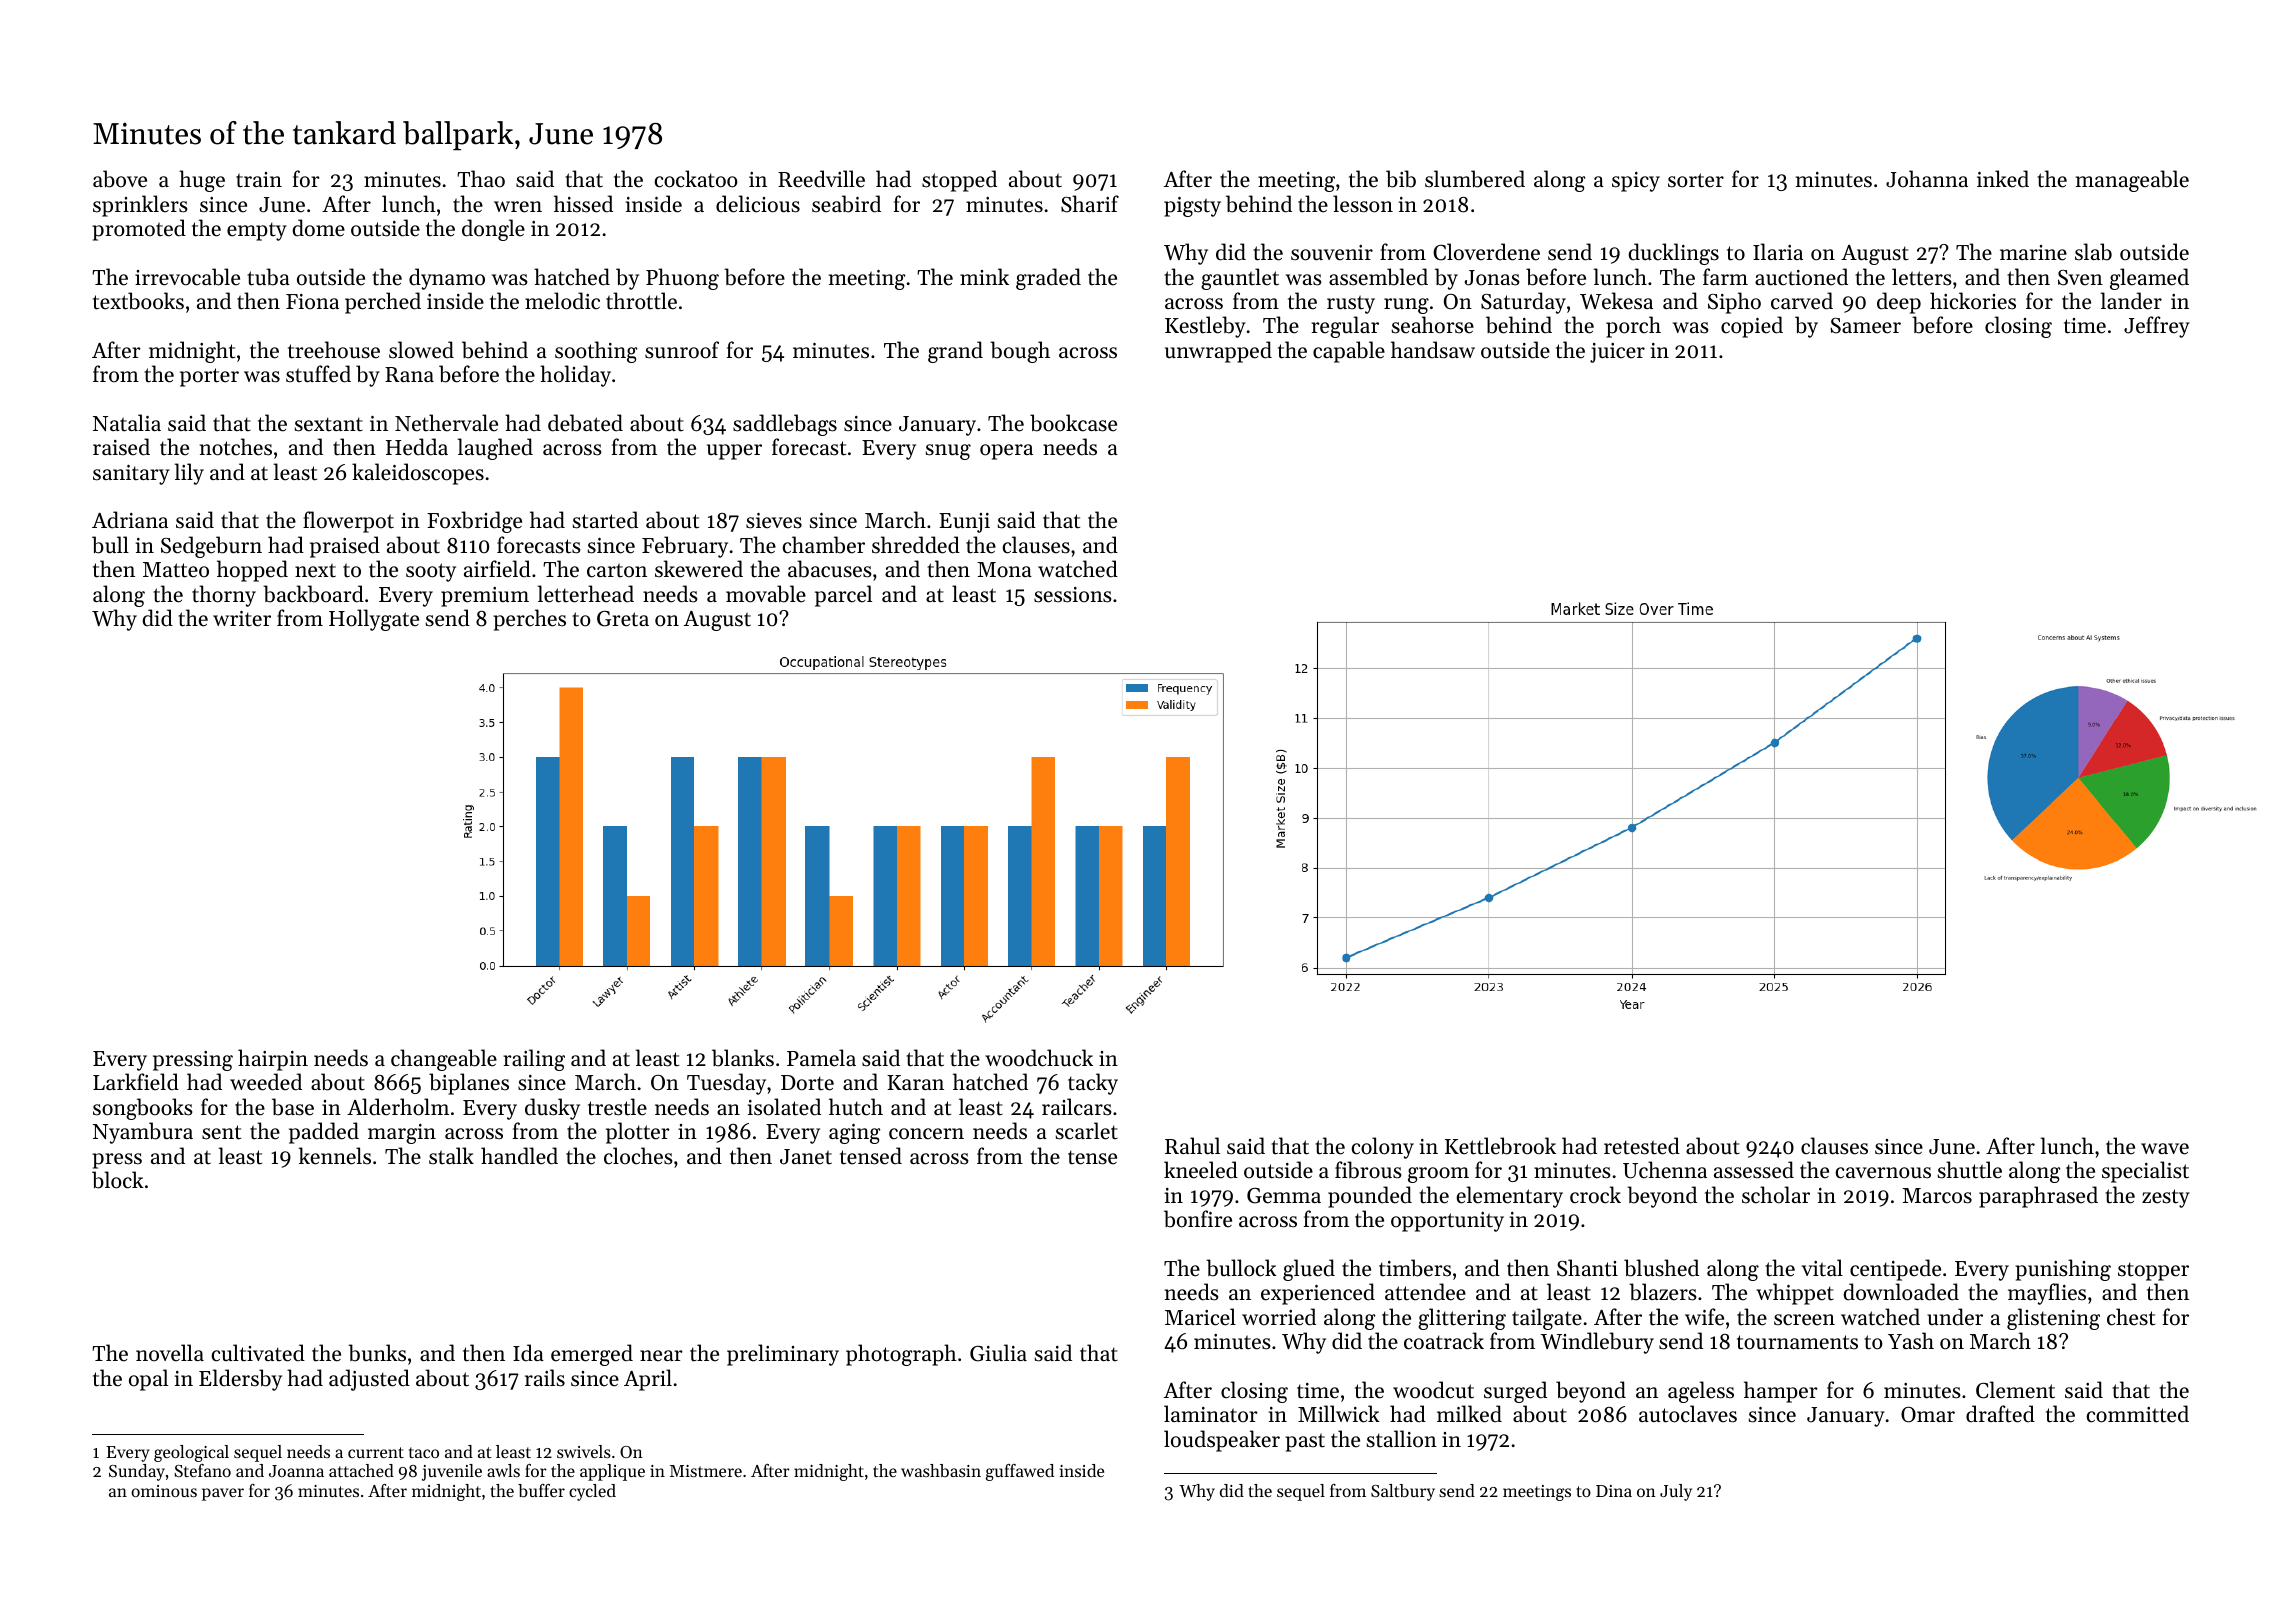  I want to click on pigsty, so click(1192, 207).
